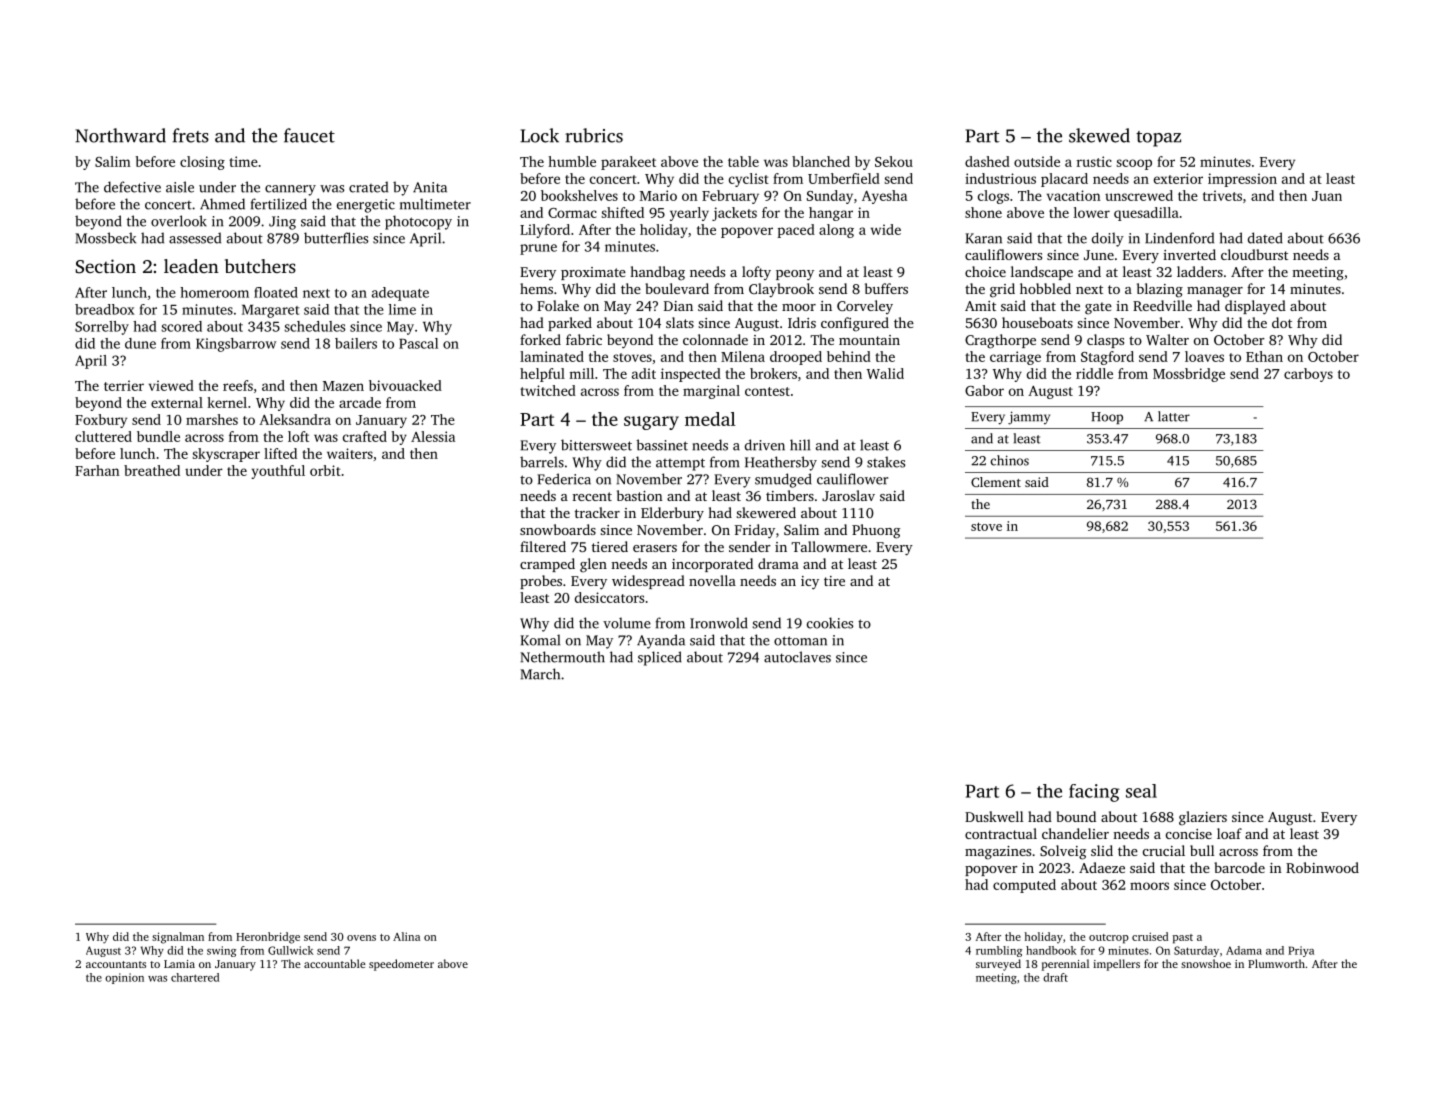 This document has width=1436, height=1109. Describe the element at coordinates (1141, 791) in the document. I see `seal` at that location.
